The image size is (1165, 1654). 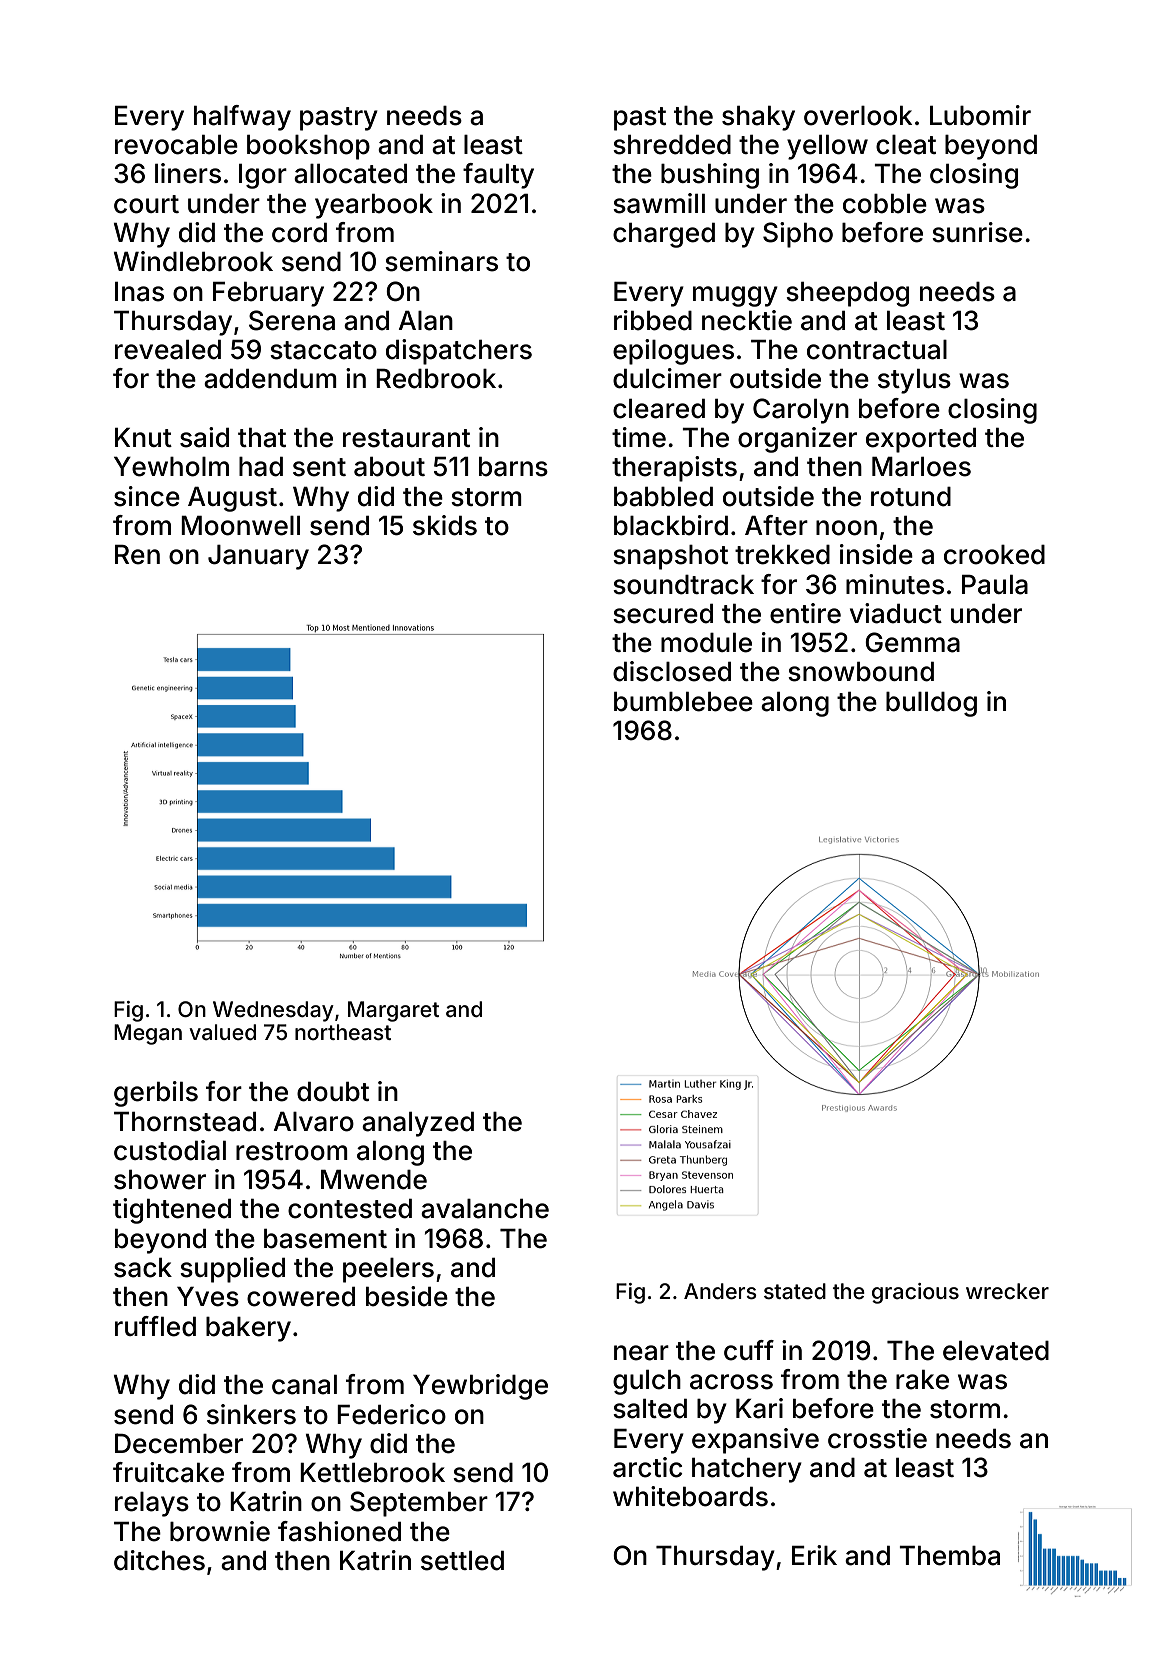 What do you see at coordinates (393, 1011) in the screenshot?
I see `Margaret` at bounding box center [393, 1011].
